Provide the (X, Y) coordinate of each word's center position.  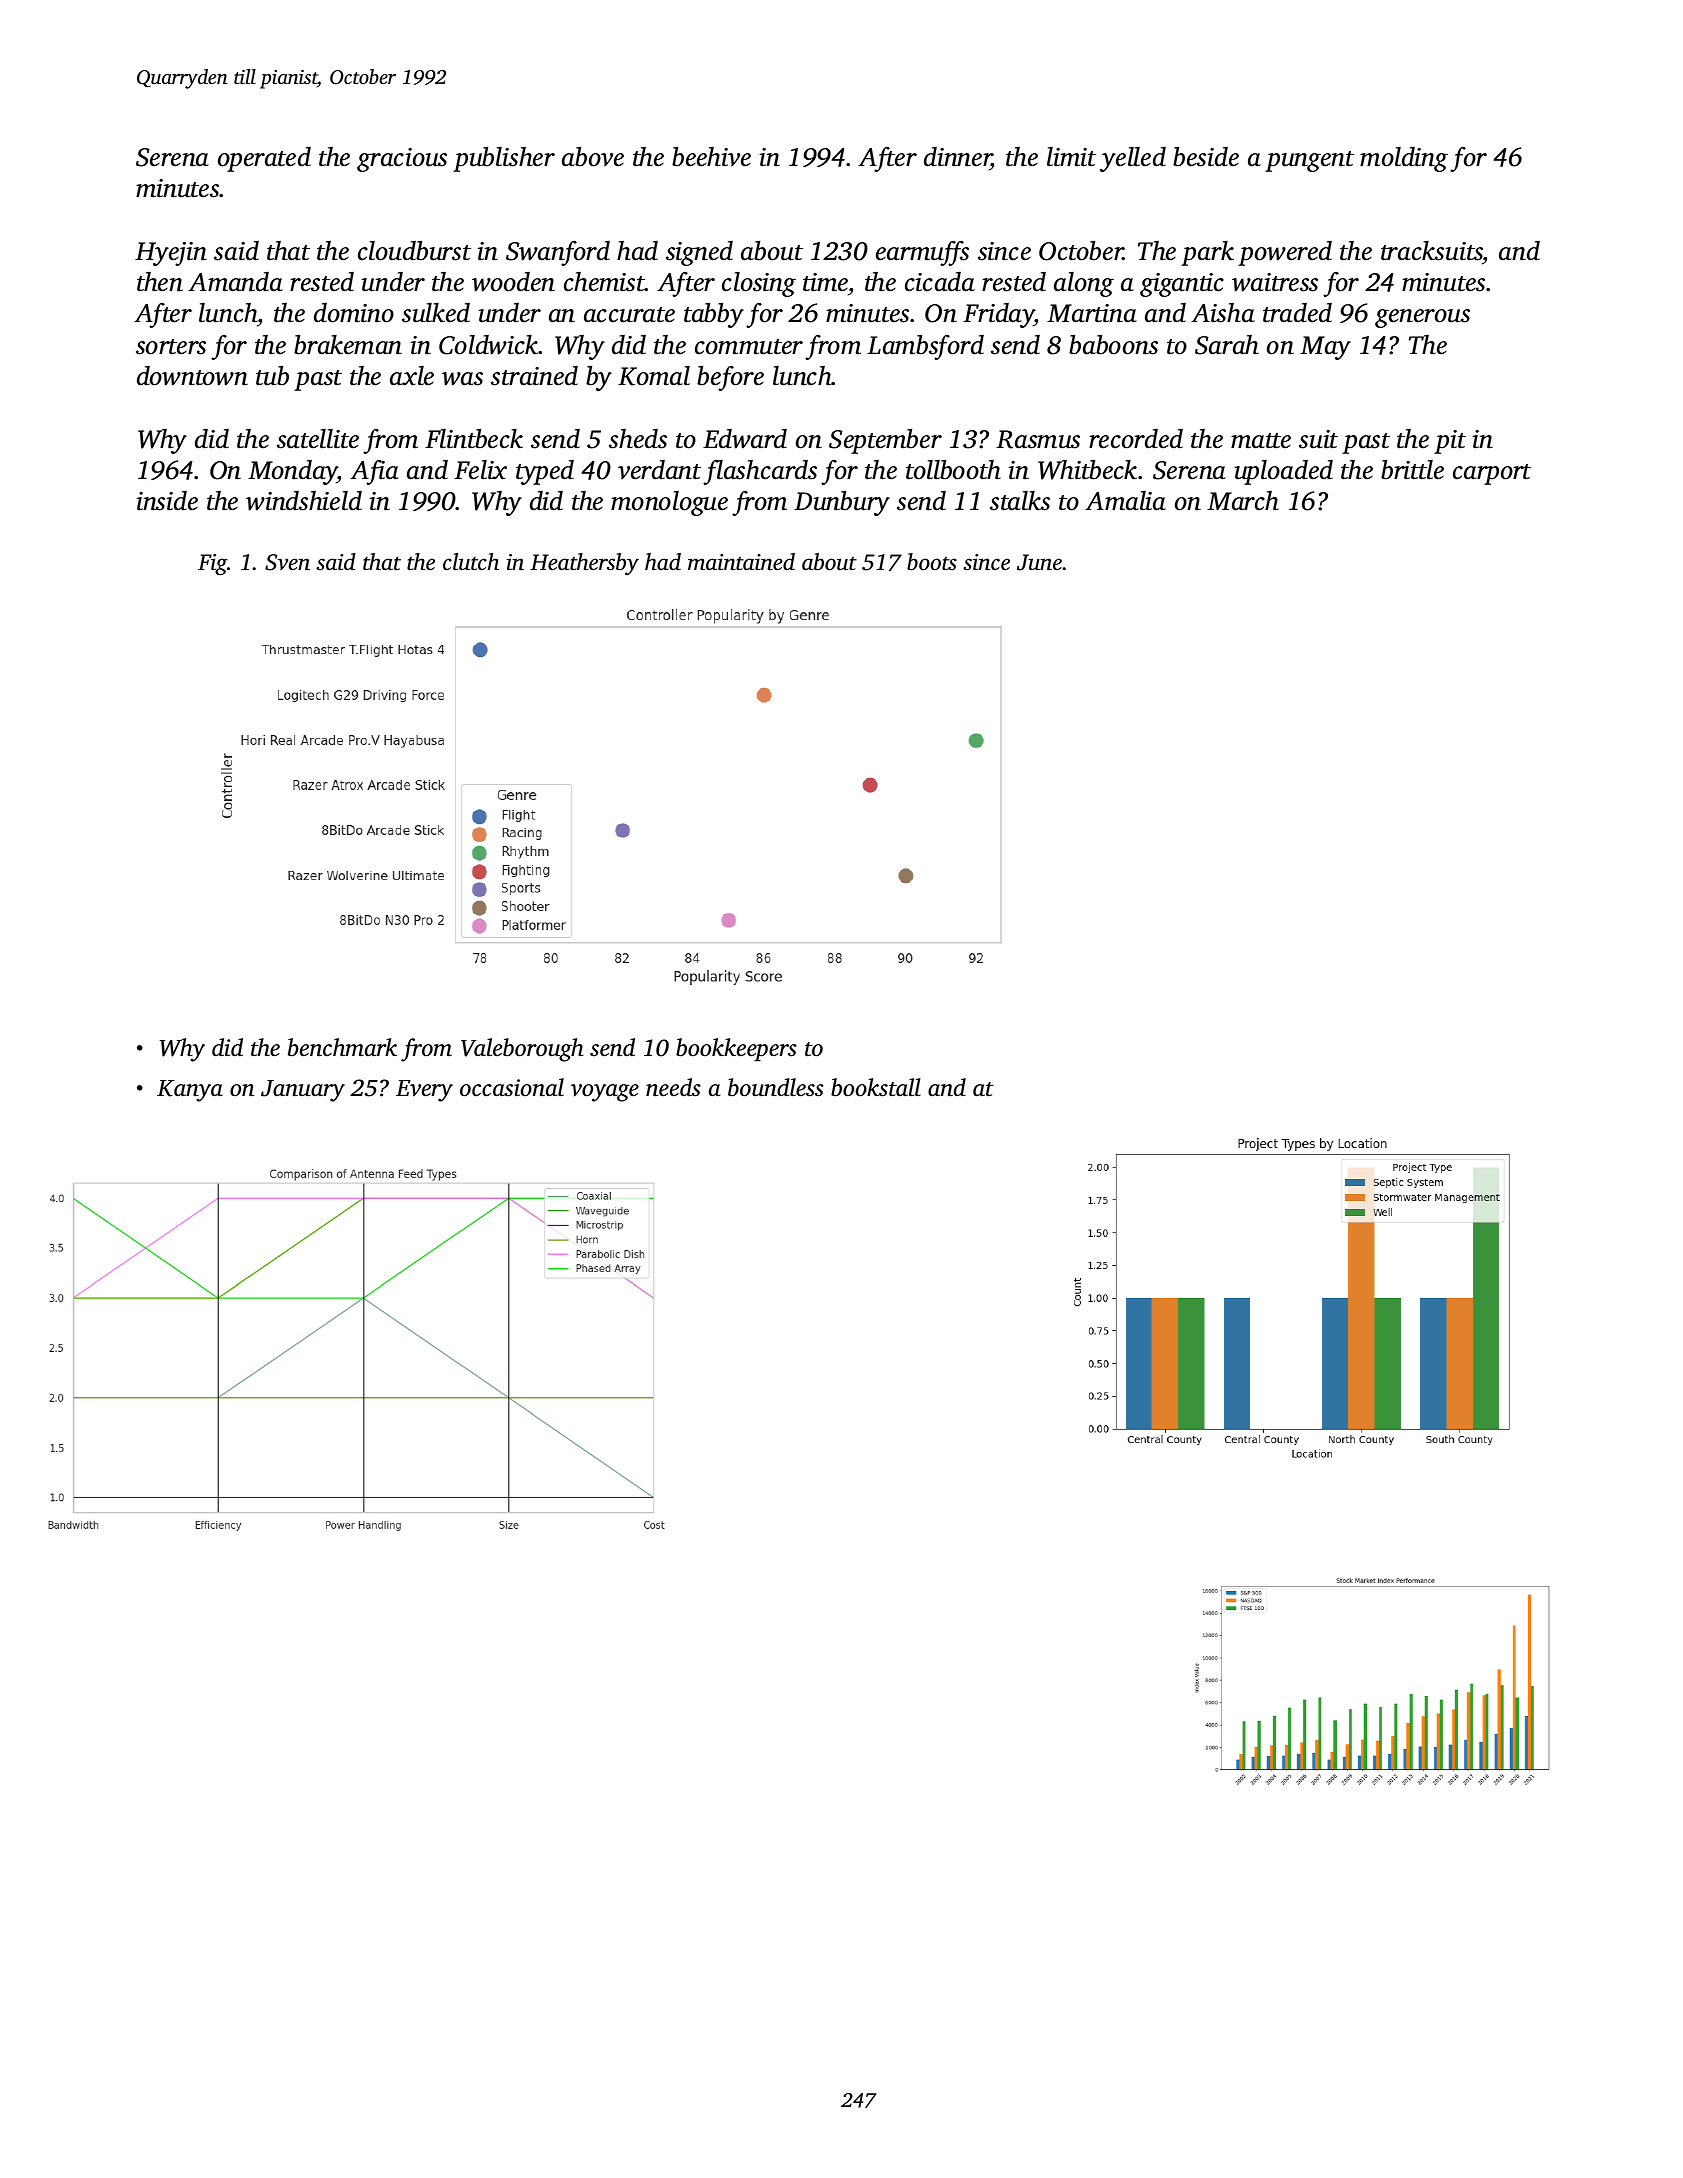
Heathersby (584, 564)
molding (1404, 159)
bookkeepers (736, 1049)
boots (932, 562)
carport (1492, 474)
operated (264, 159)
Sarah (1227, 345)
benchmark (342, 1047)
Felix (480, 470)
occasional (512, 1087)
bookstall (876, 1087)
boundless (776, 1087)
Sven (287, 562)
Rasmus (1038, 439)
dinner (958, 158)
